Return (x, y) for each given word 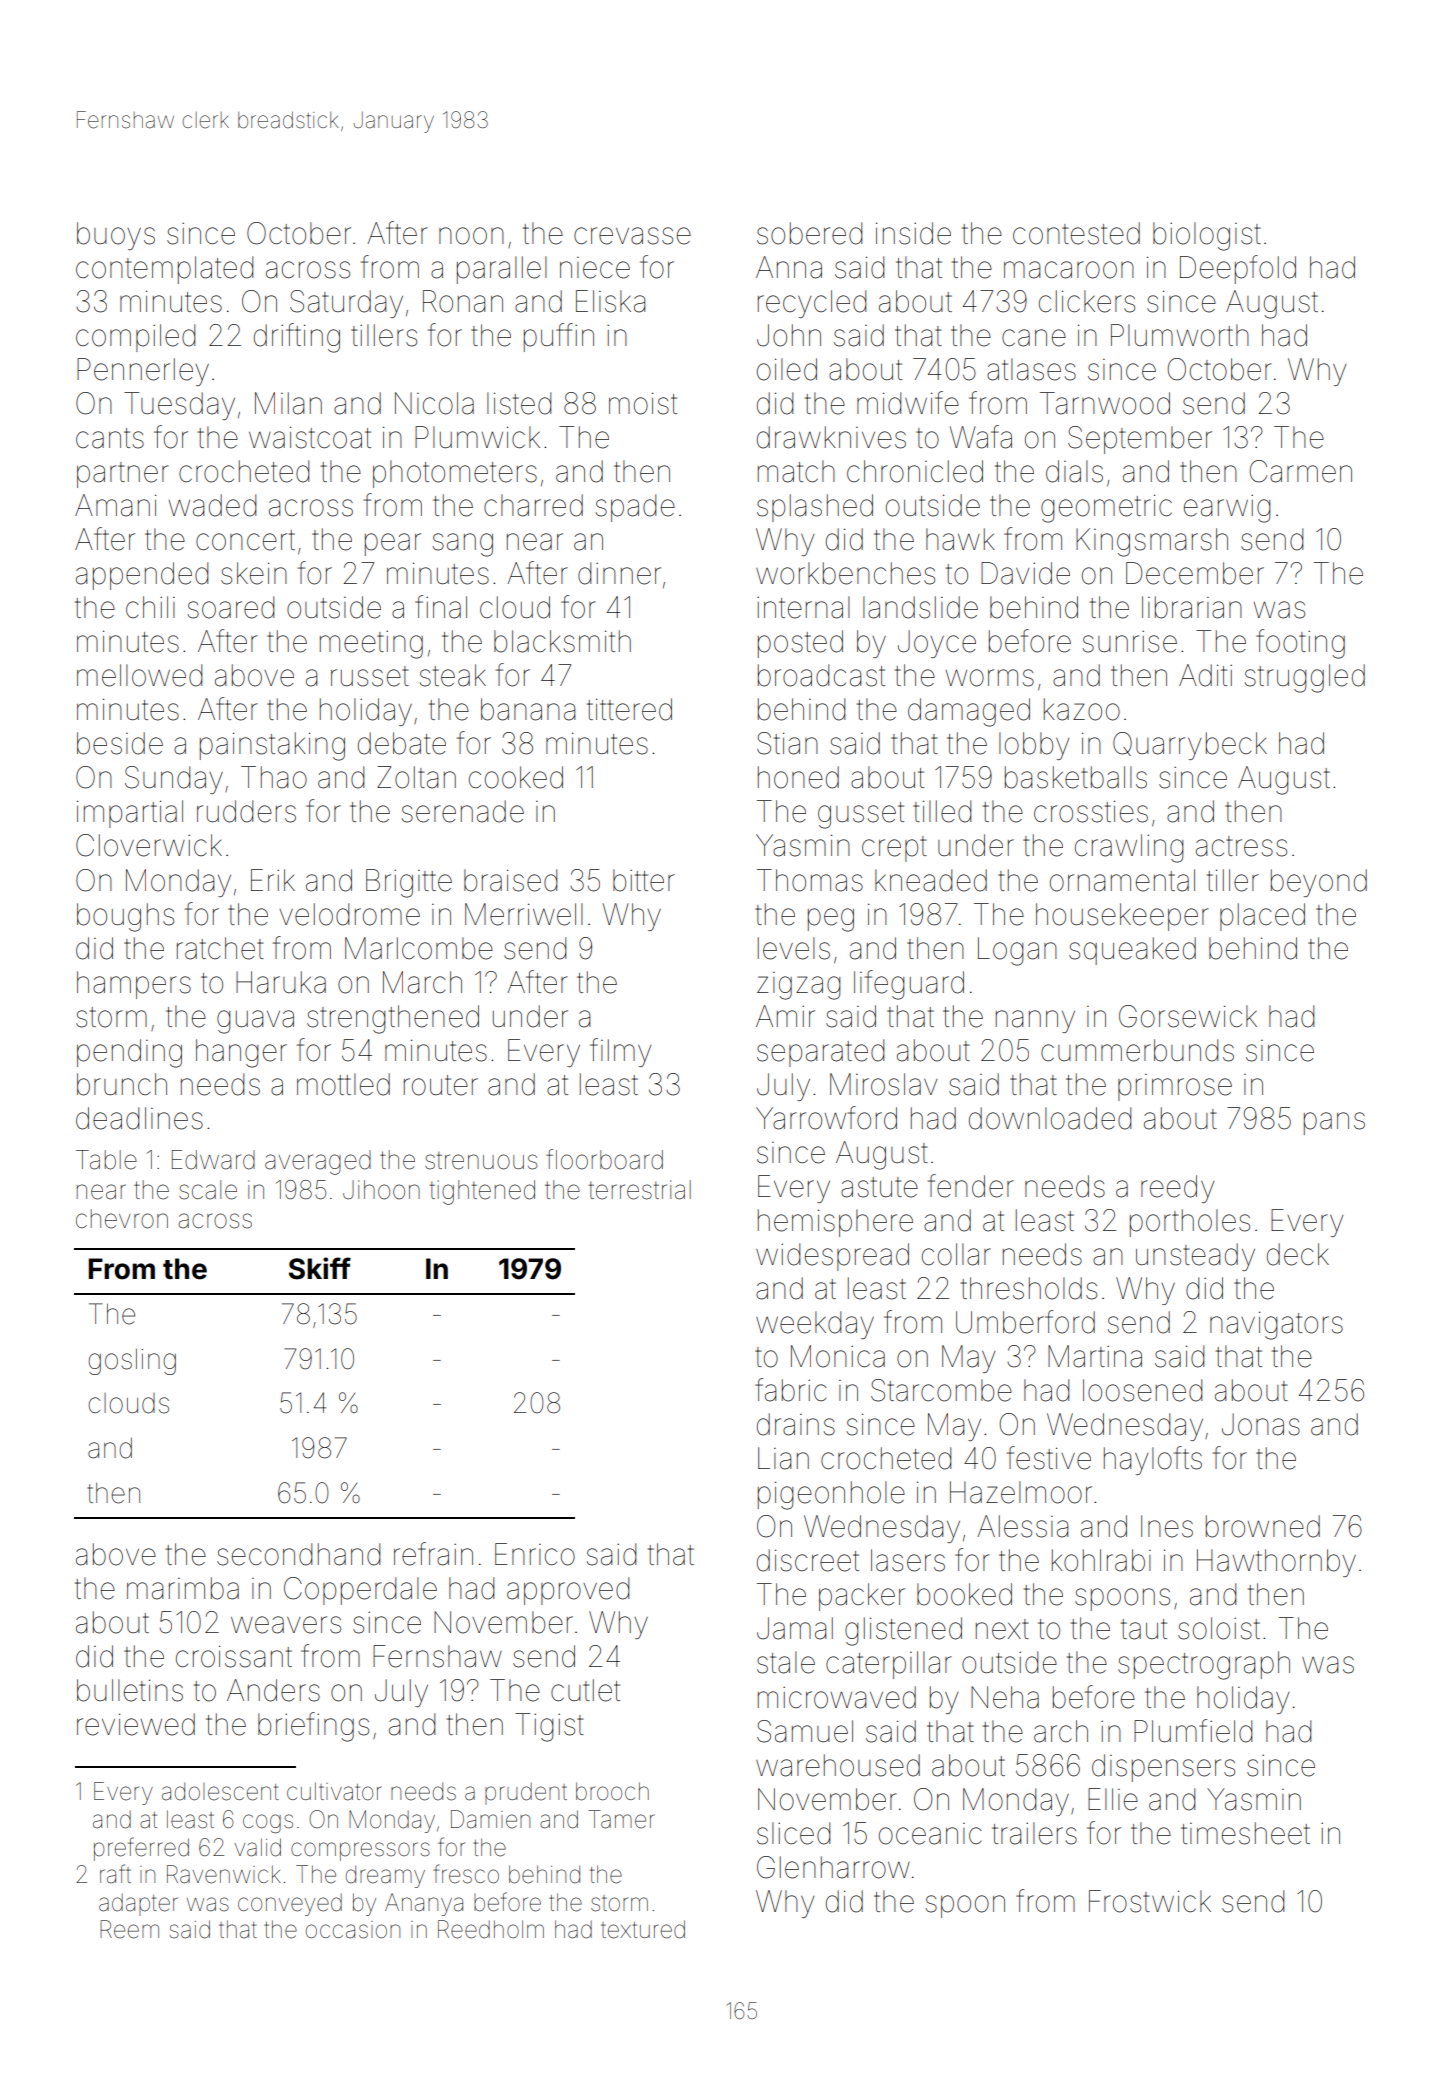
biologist (1207, 236)
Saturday (346, 304)
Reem (129, 1929)
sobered (809, 233)
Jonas (1261, 1424)
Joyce (937, 644)
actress (1241, 846)
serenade (462, 811)
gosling (132, 1362)
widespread (832, 1257)
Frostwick (1150, 1901)
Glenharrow (833, 1867)
